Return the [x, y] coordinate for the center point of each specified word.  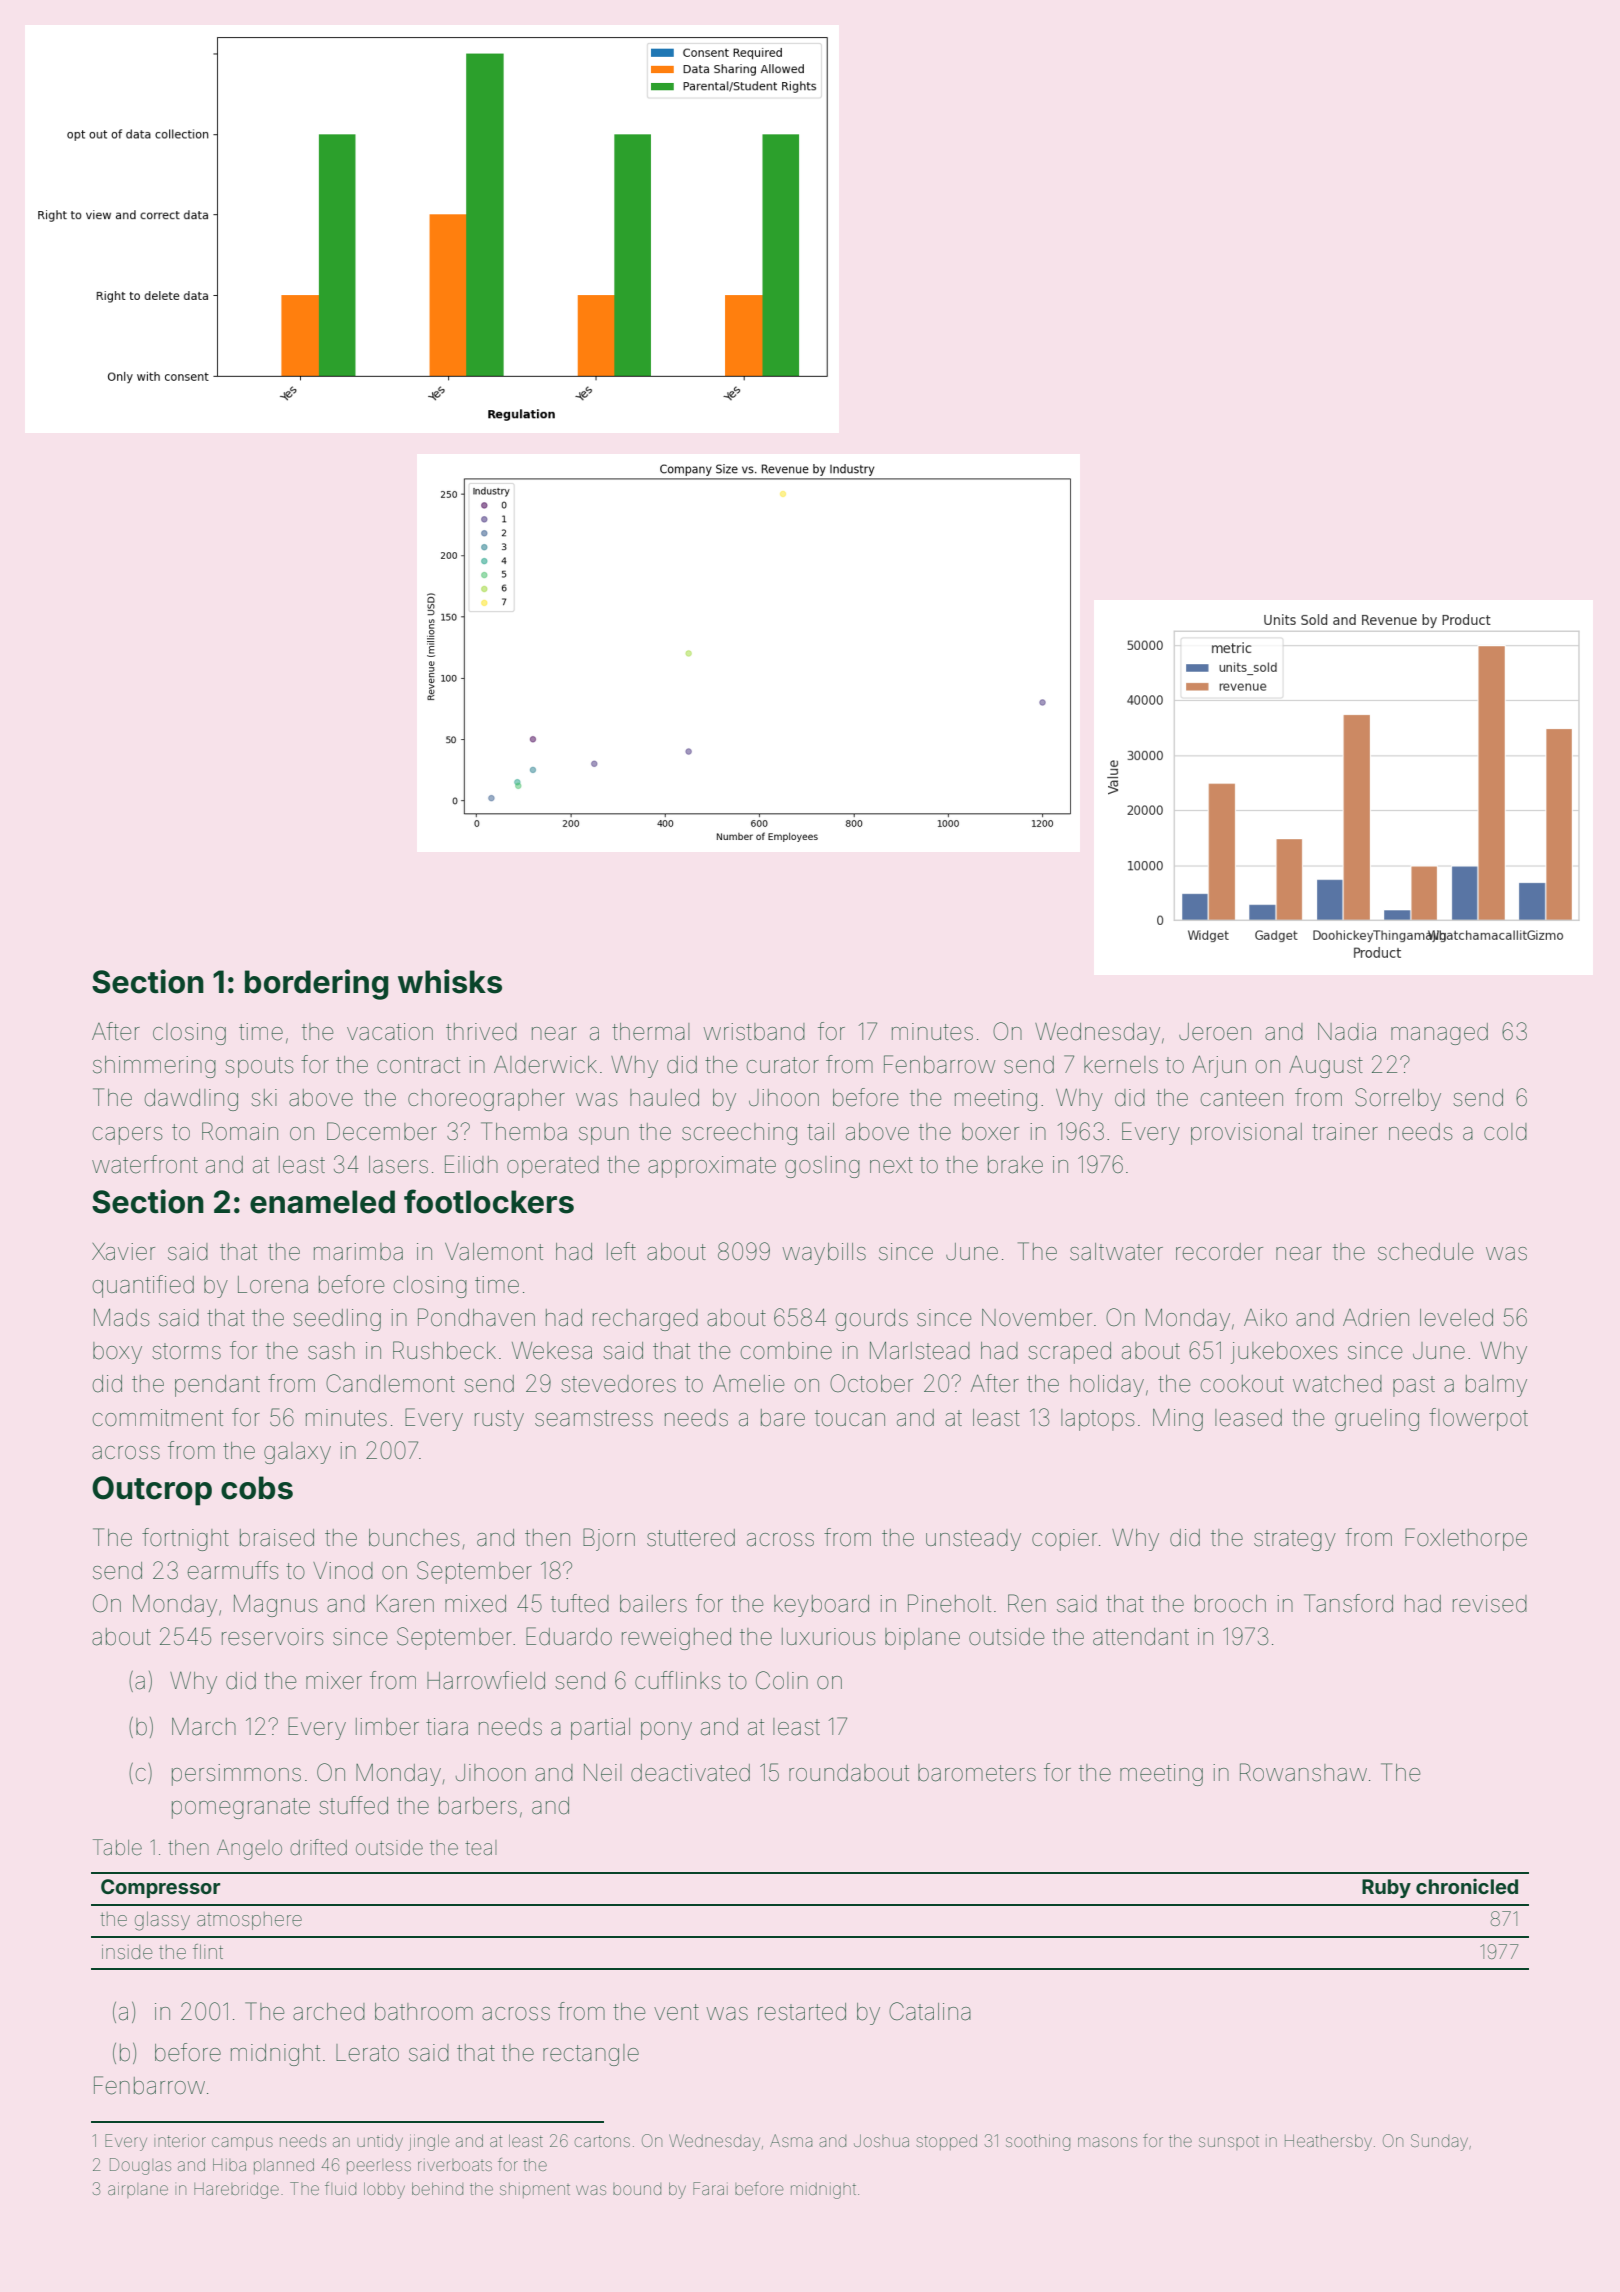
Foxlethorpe [1466, 1539]
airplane [138, 2190]
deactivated [690, 1773]
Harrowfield [486, 1680]
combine [786, 1351]
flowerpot [1478, 1419]
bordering [317, 984]
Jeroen [1215, 1032]
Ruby [1386, 1888]
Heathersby [1328, 2142]
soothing [1038, 2142]
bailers [653, 1604]
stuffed [353, 1805]
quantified [143, 1286]
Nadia [1347, 1032]
